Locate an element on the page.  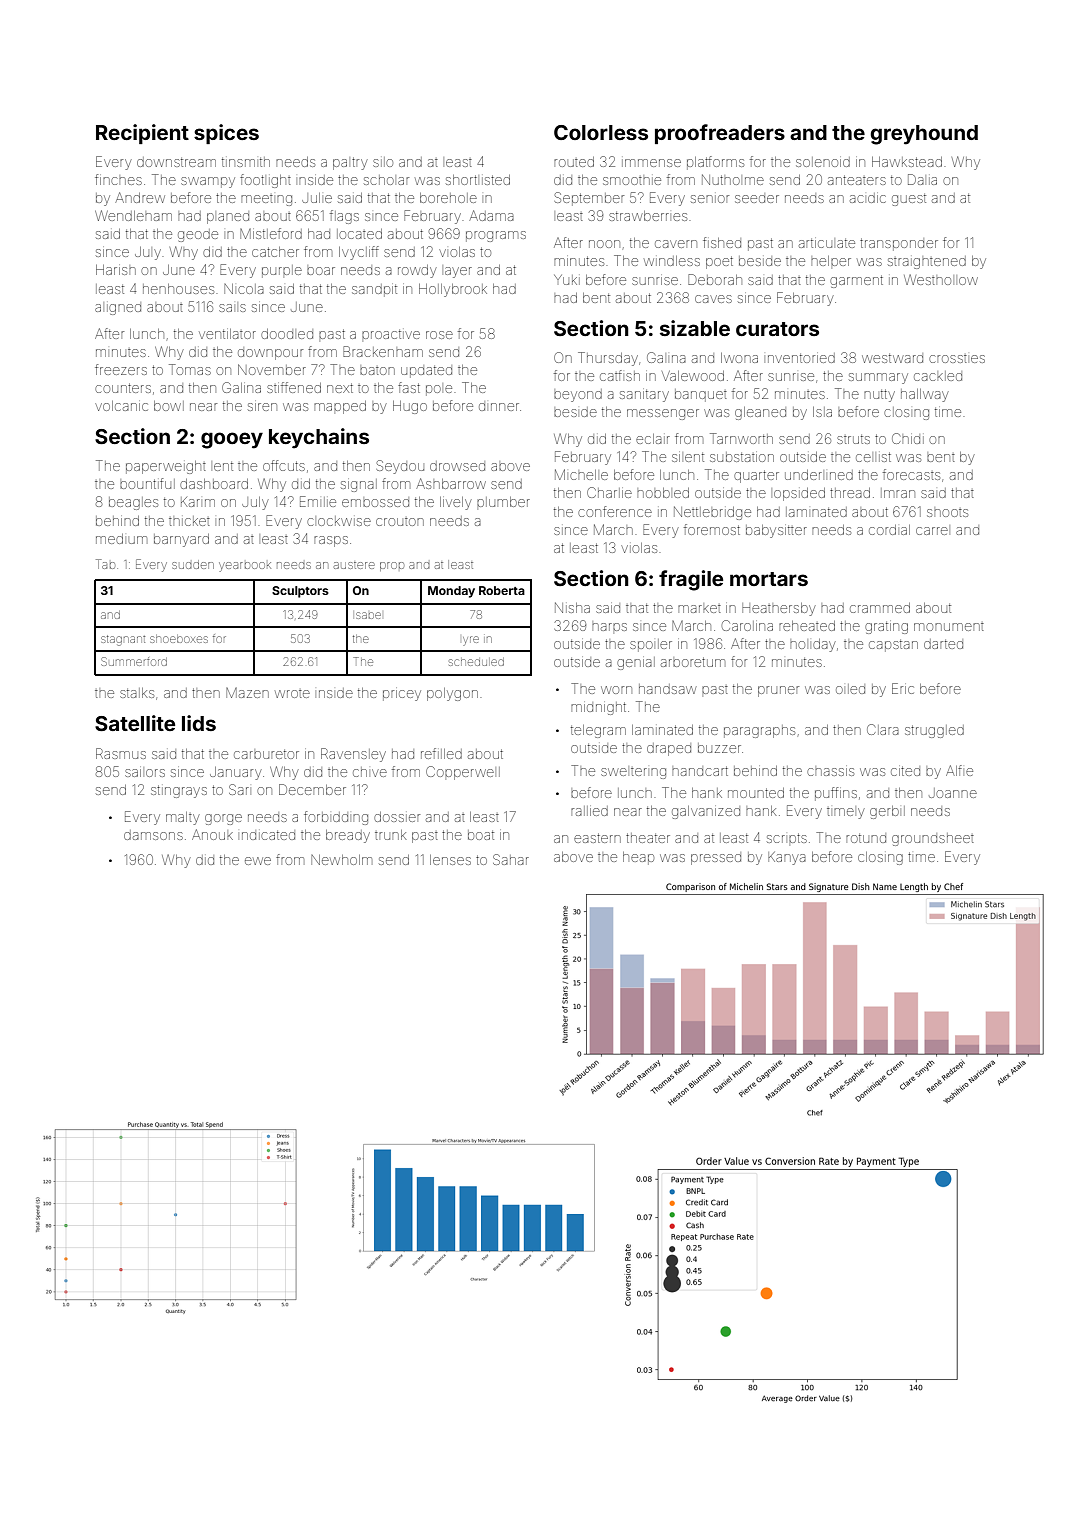
greyhound is located at coordinates (924, 135).
